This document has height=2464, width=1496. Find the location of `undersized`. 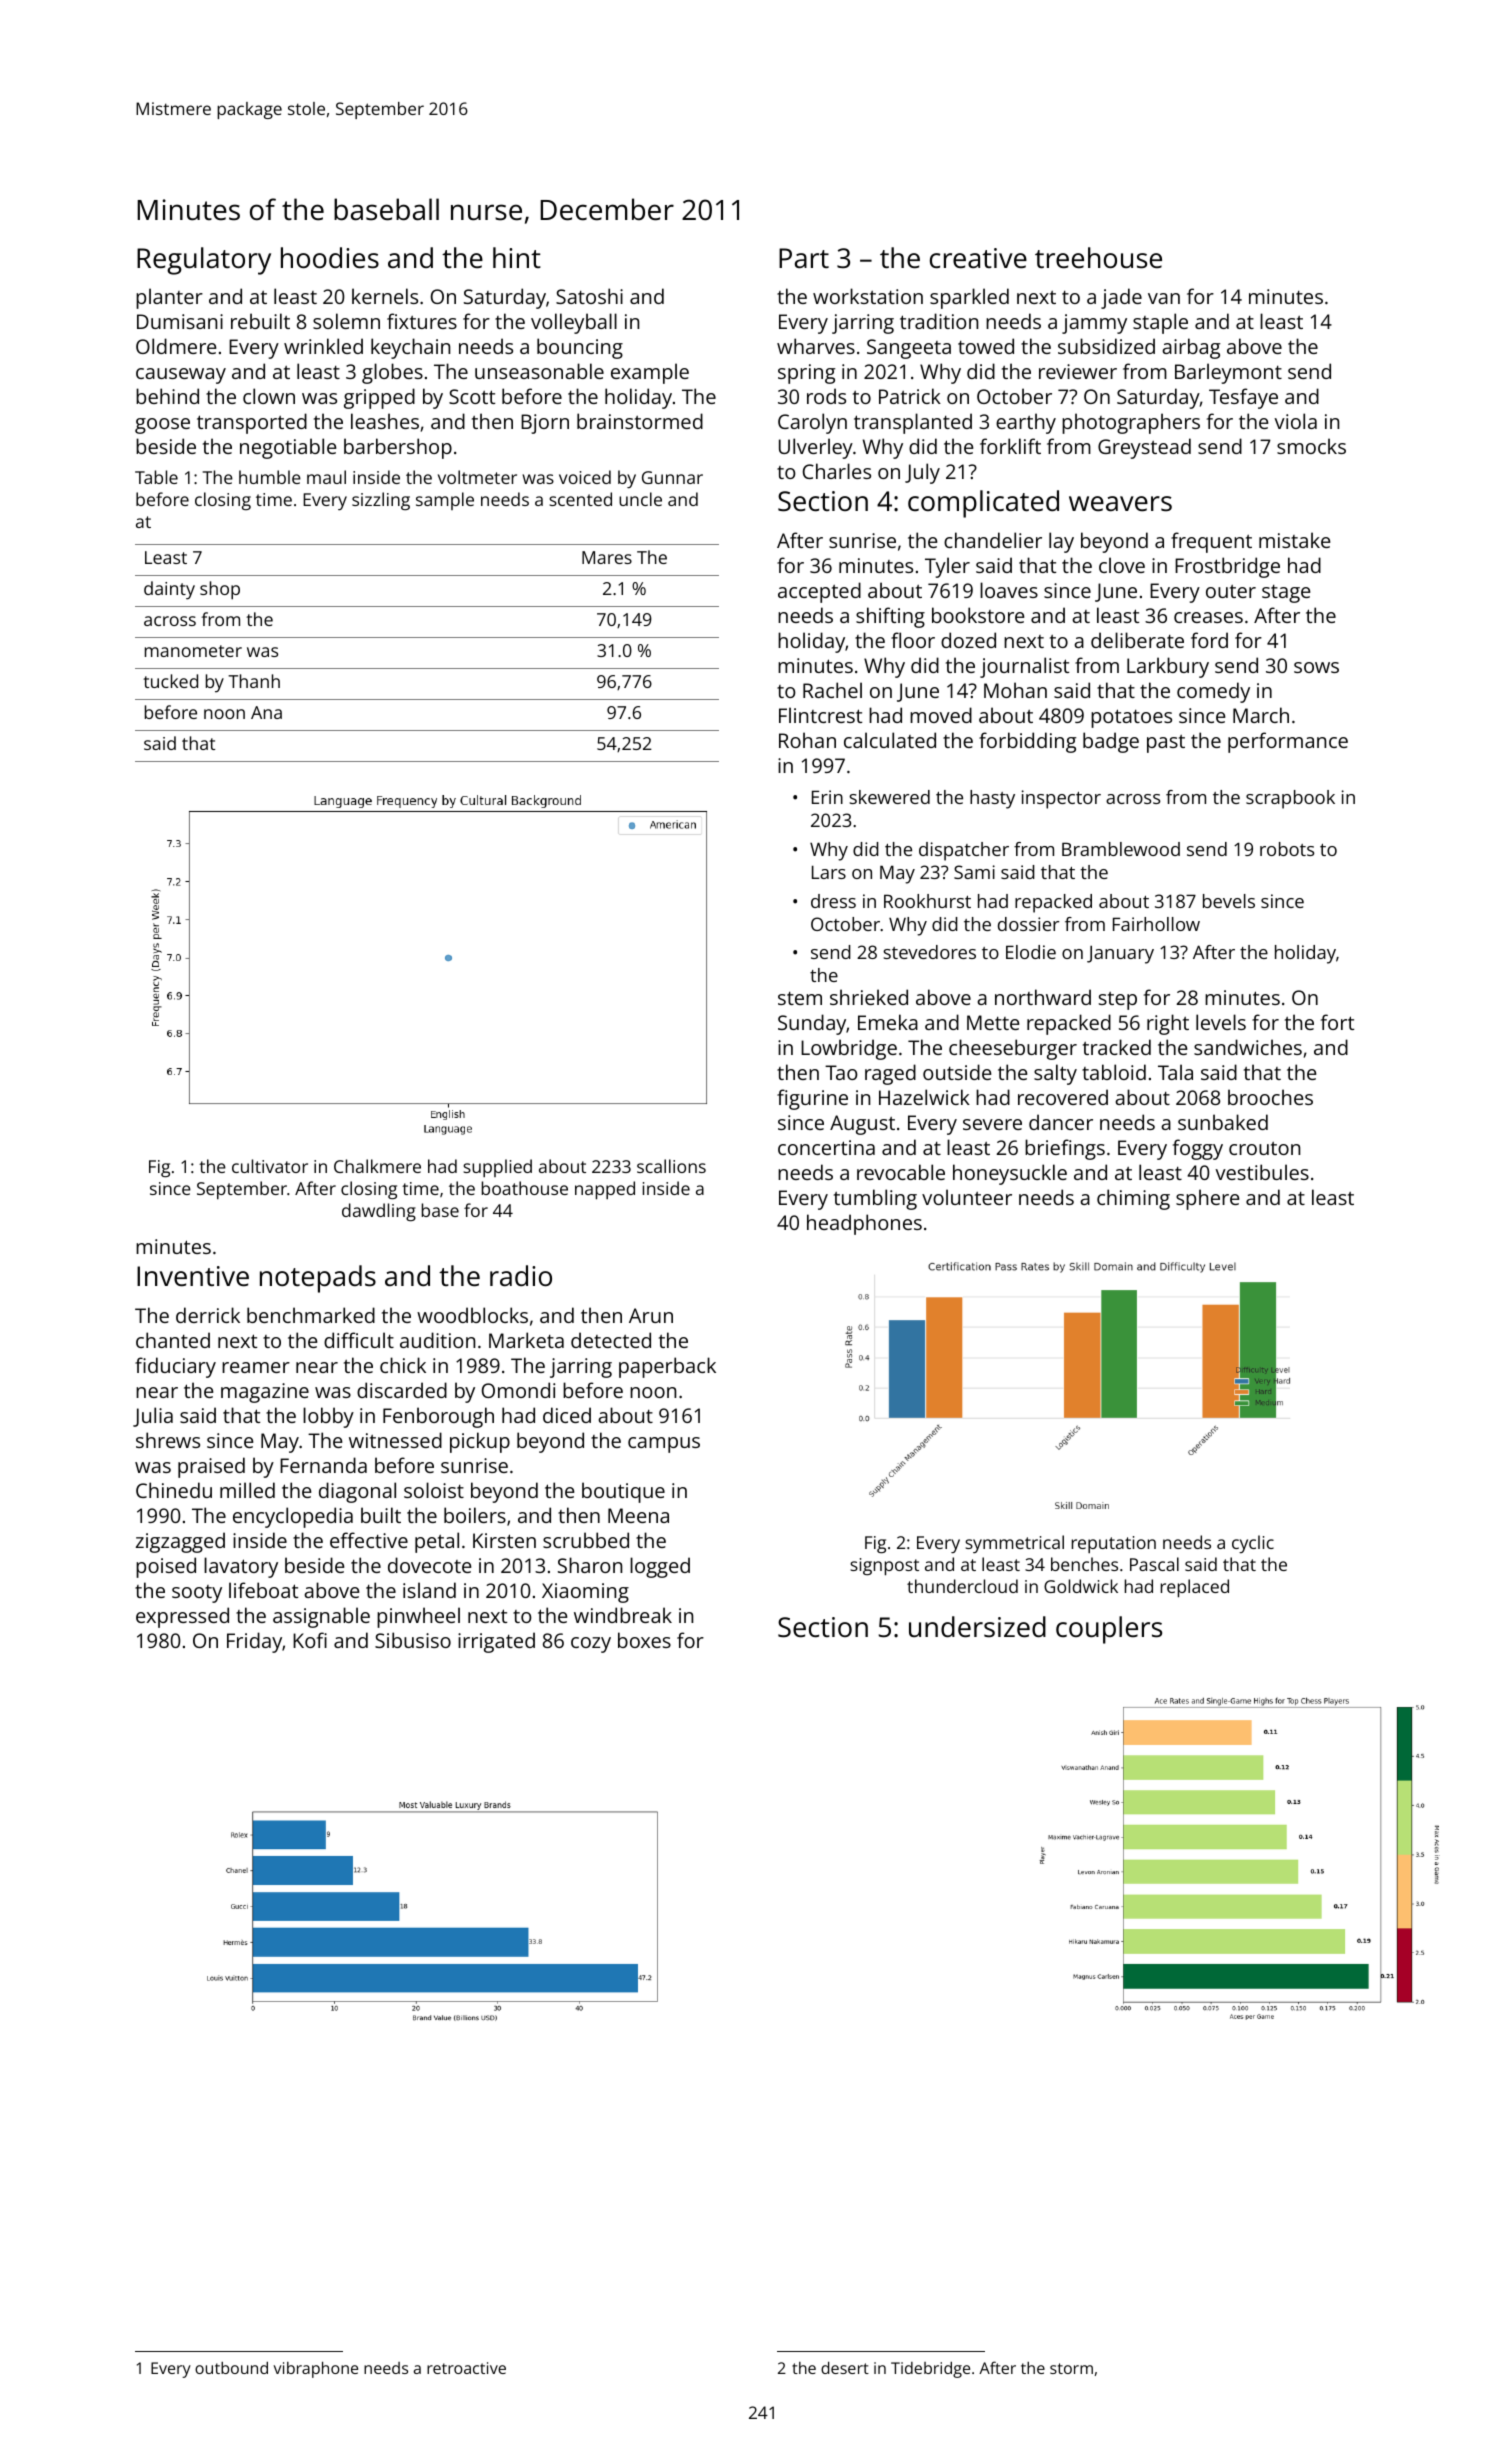

undersized is located at coordinates (977, 1627).
